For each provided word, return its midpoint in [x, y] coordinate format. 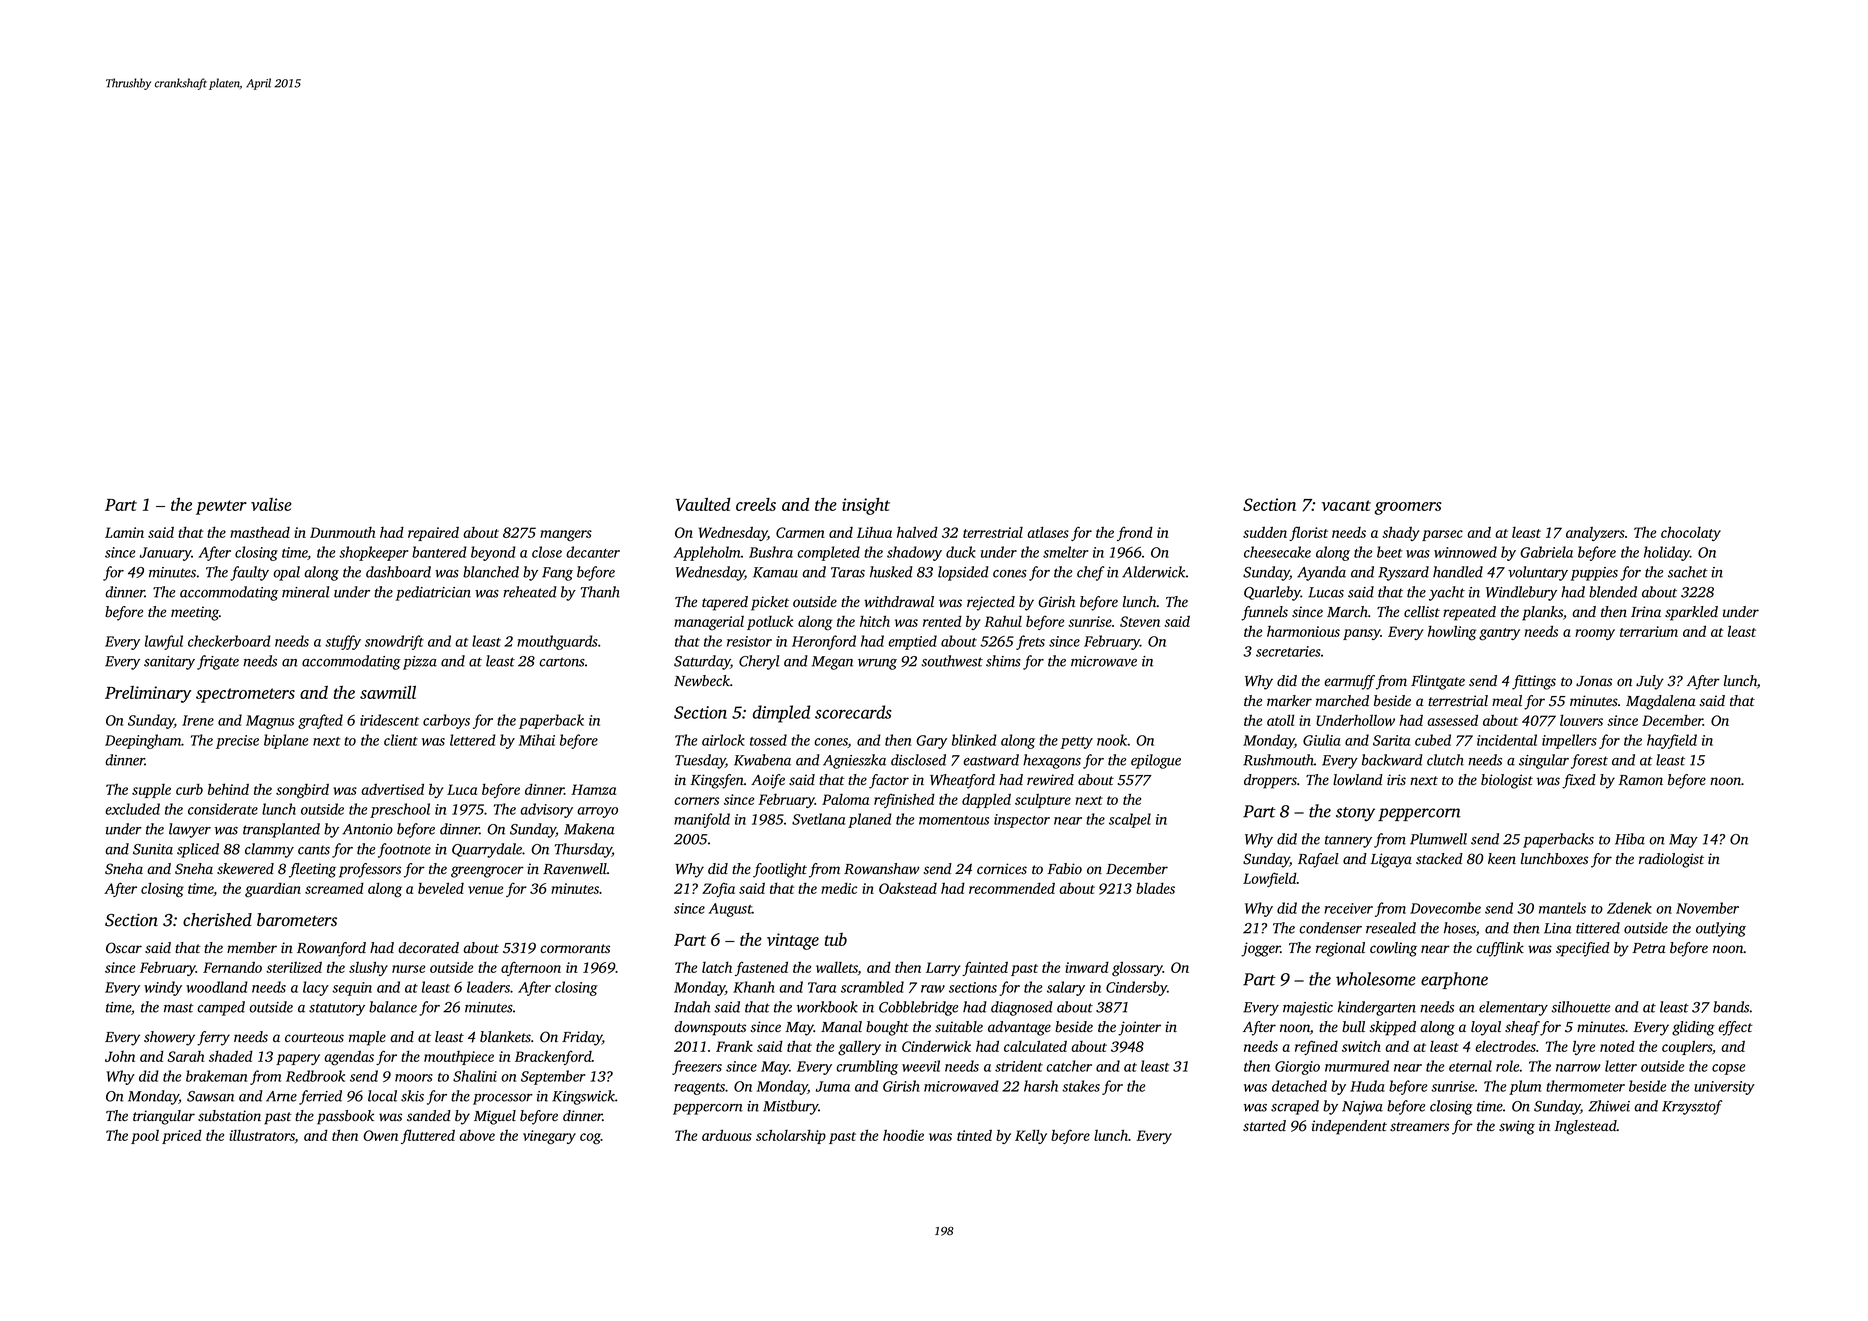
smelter [1065, 552]
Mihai [537, 740]
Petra [1649, 948]
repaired [433, 534]
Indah [692, 1007]
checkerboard [229, 641]
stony [1355, 814]
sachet [1688, 572]
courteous [314, 1038]
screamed [334, 888]
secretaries [1288, 651]
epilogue [1156, 761]
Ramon [1640, 780]
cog [590, 1139]
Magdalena [1661, 702]
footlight [780, 870]
